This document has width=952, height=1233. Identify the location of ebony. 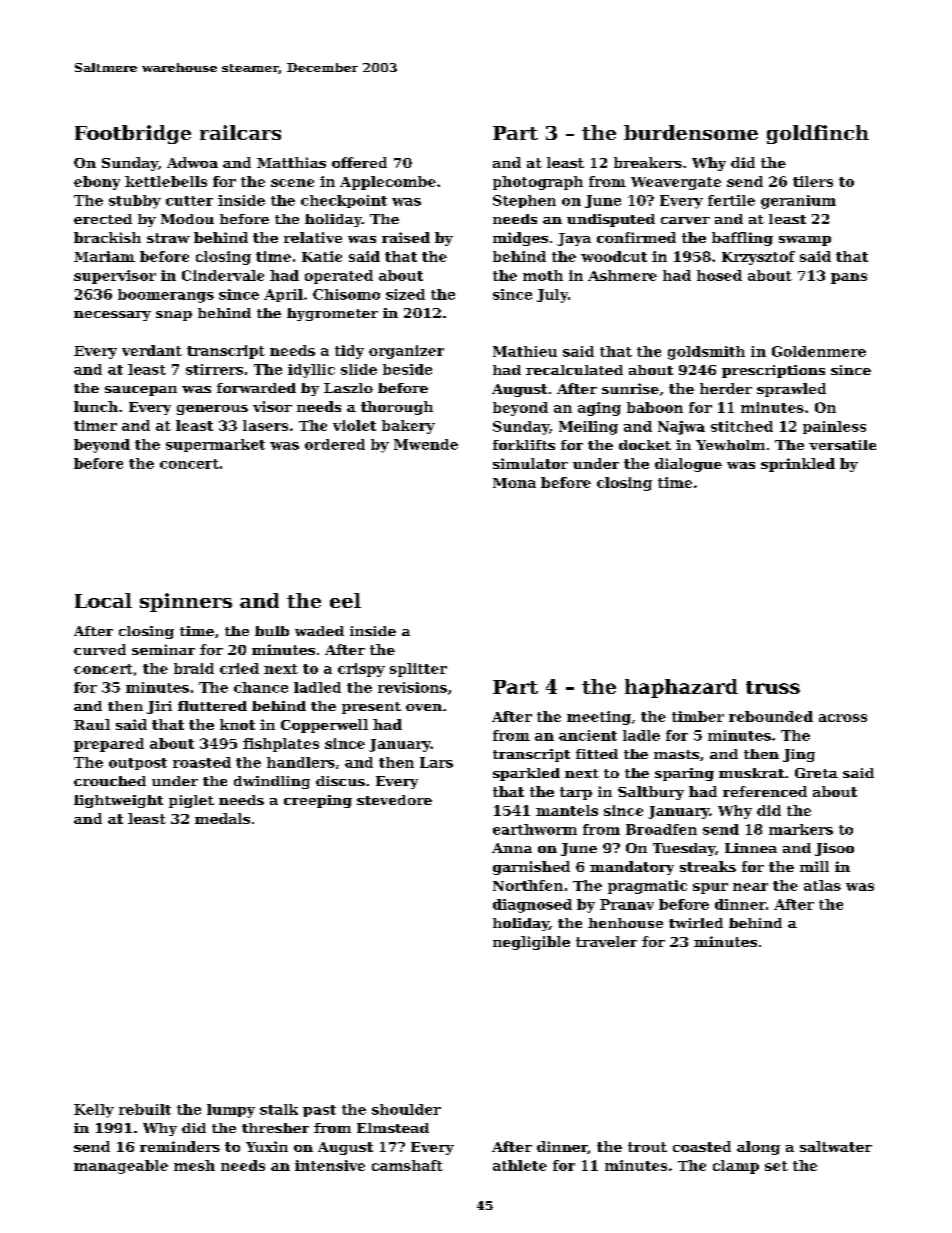
(97, 183).
